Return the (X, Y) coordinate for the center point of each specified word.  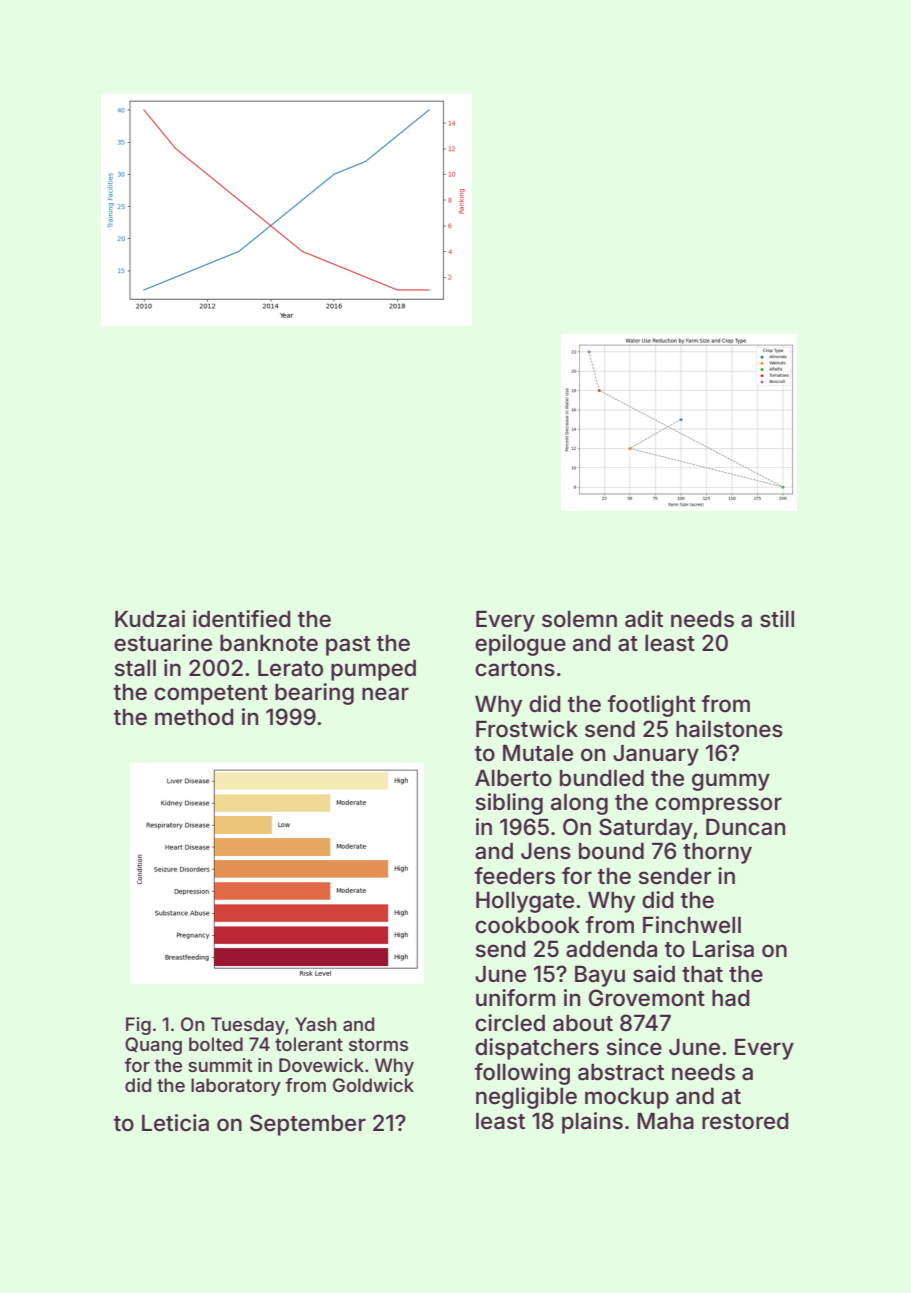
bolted (216, 1044)
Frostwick (527, 729)
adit (644, 619)
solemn (579, 619)
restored (745, 1121)
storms (378, 1044)
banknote (269, 643)
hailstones (729, 729)
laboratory (236, 1087)
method (194, 717)
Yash (315, 1024)
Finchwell (692, 925)
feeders (515, 876)
